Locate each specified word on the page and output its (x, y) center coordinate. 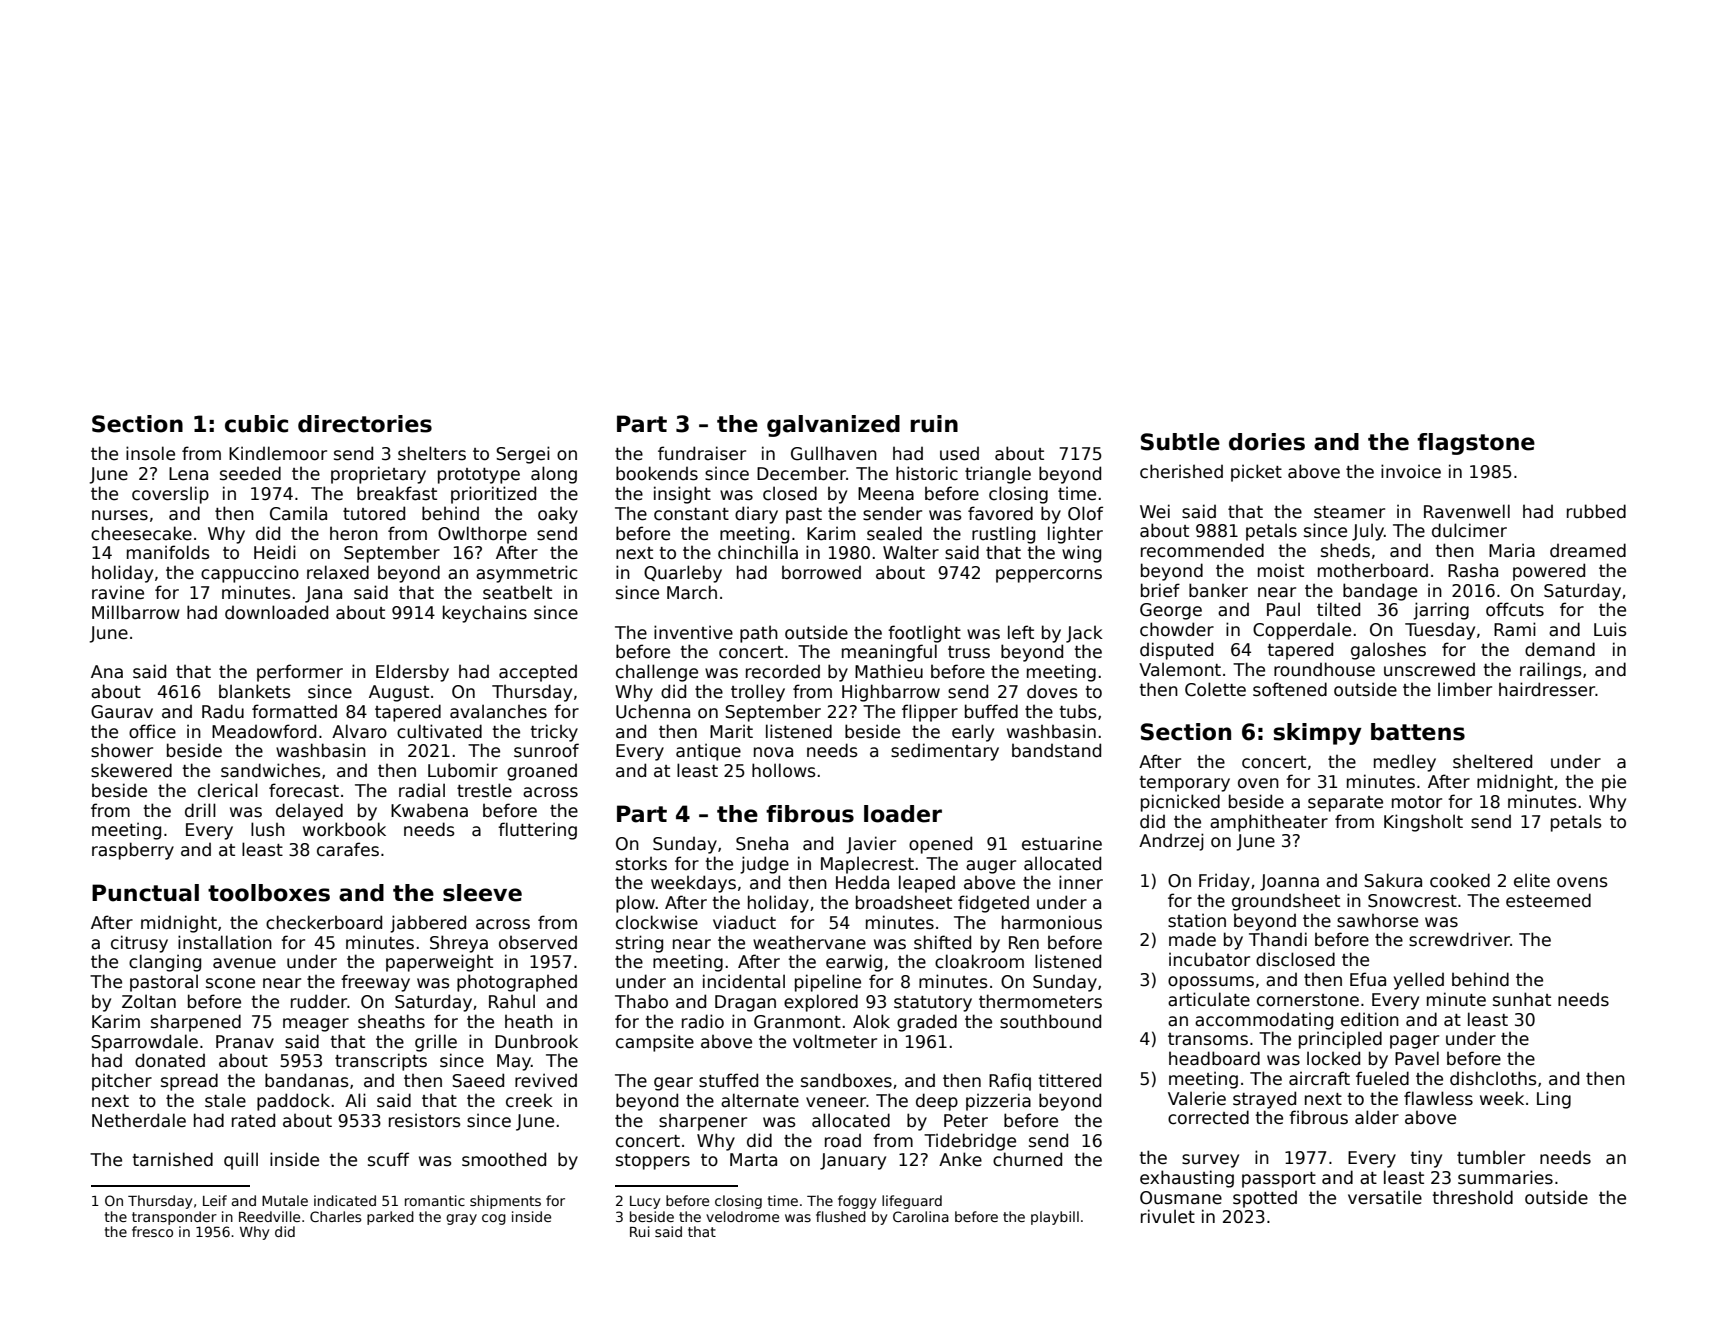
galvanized (833, 426)
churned (1027, 1159)
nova (773, 752)
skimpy (1317, 734)
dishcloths (1493, 1078)
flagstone (1476, 444)
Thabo (641, 1001)
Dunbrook (536, 1041)
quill (241, 1161)
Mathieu (889, 671)
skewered (131, 770)
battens (1418, 732)
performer (300, 673)
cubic (256, 424)
